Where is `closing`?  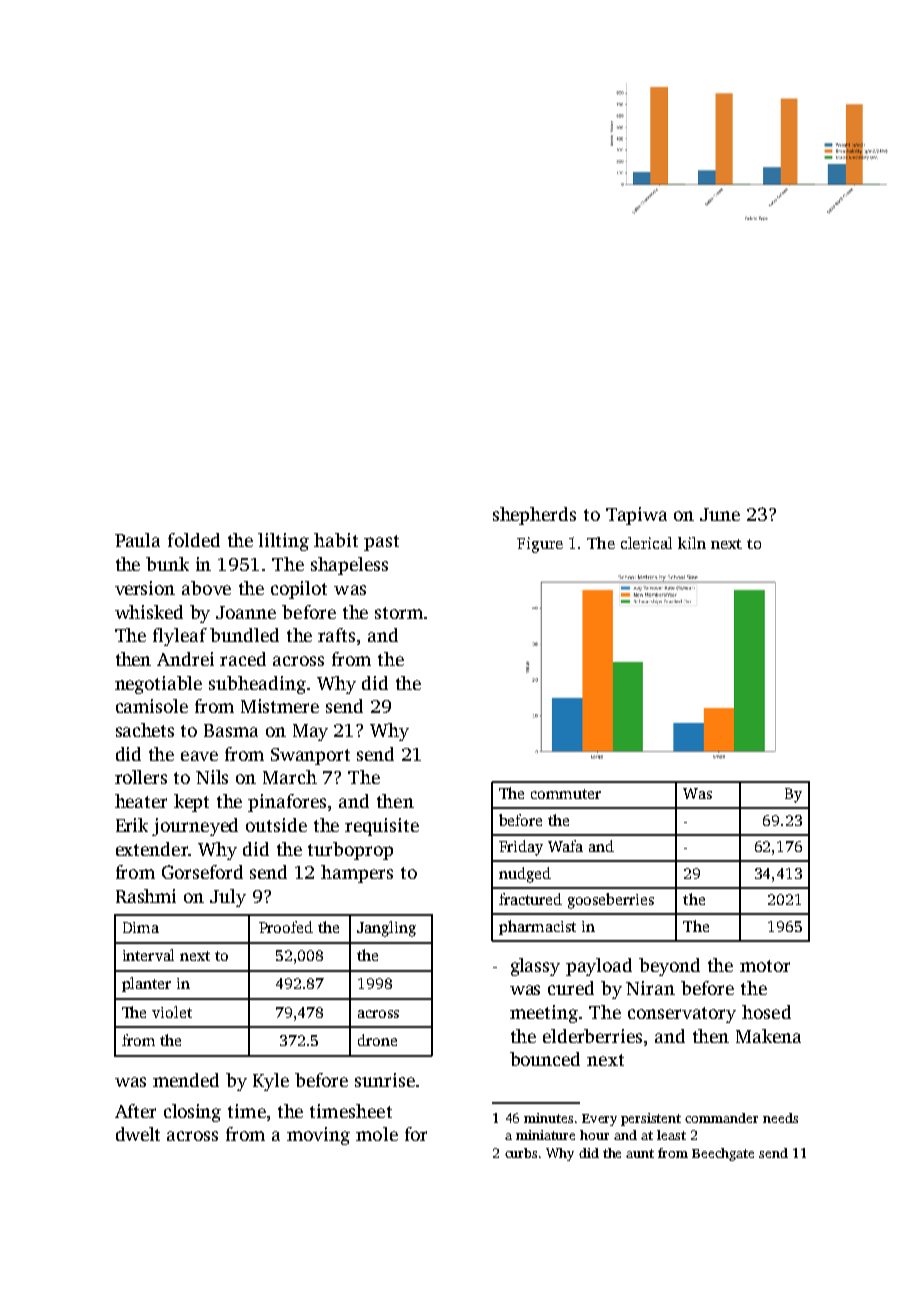 closing is located at coordinates (192, 1113).
